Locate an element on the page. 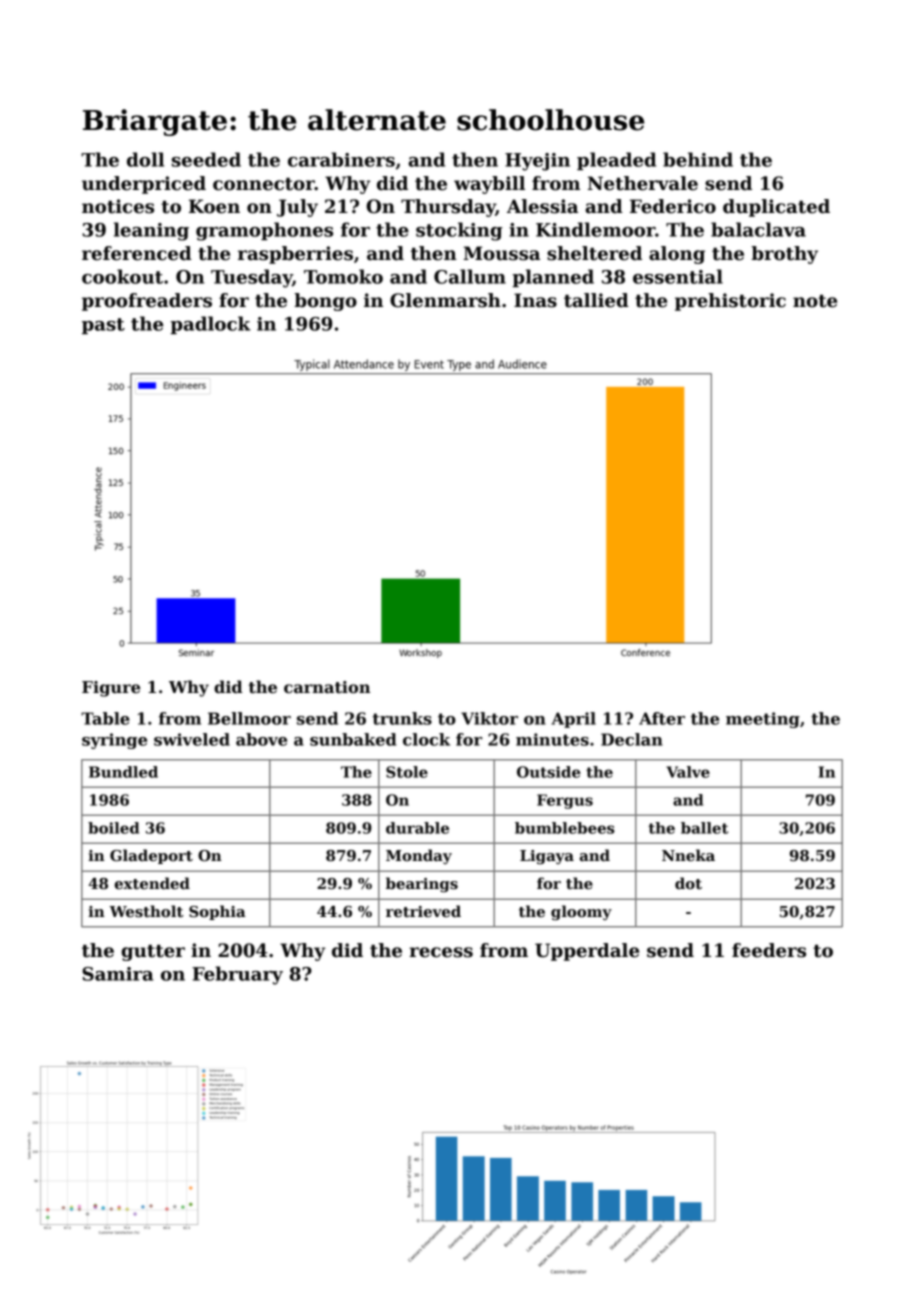 The image size is (924, 1311). Hyejin is located at coordinates (537, 162).
